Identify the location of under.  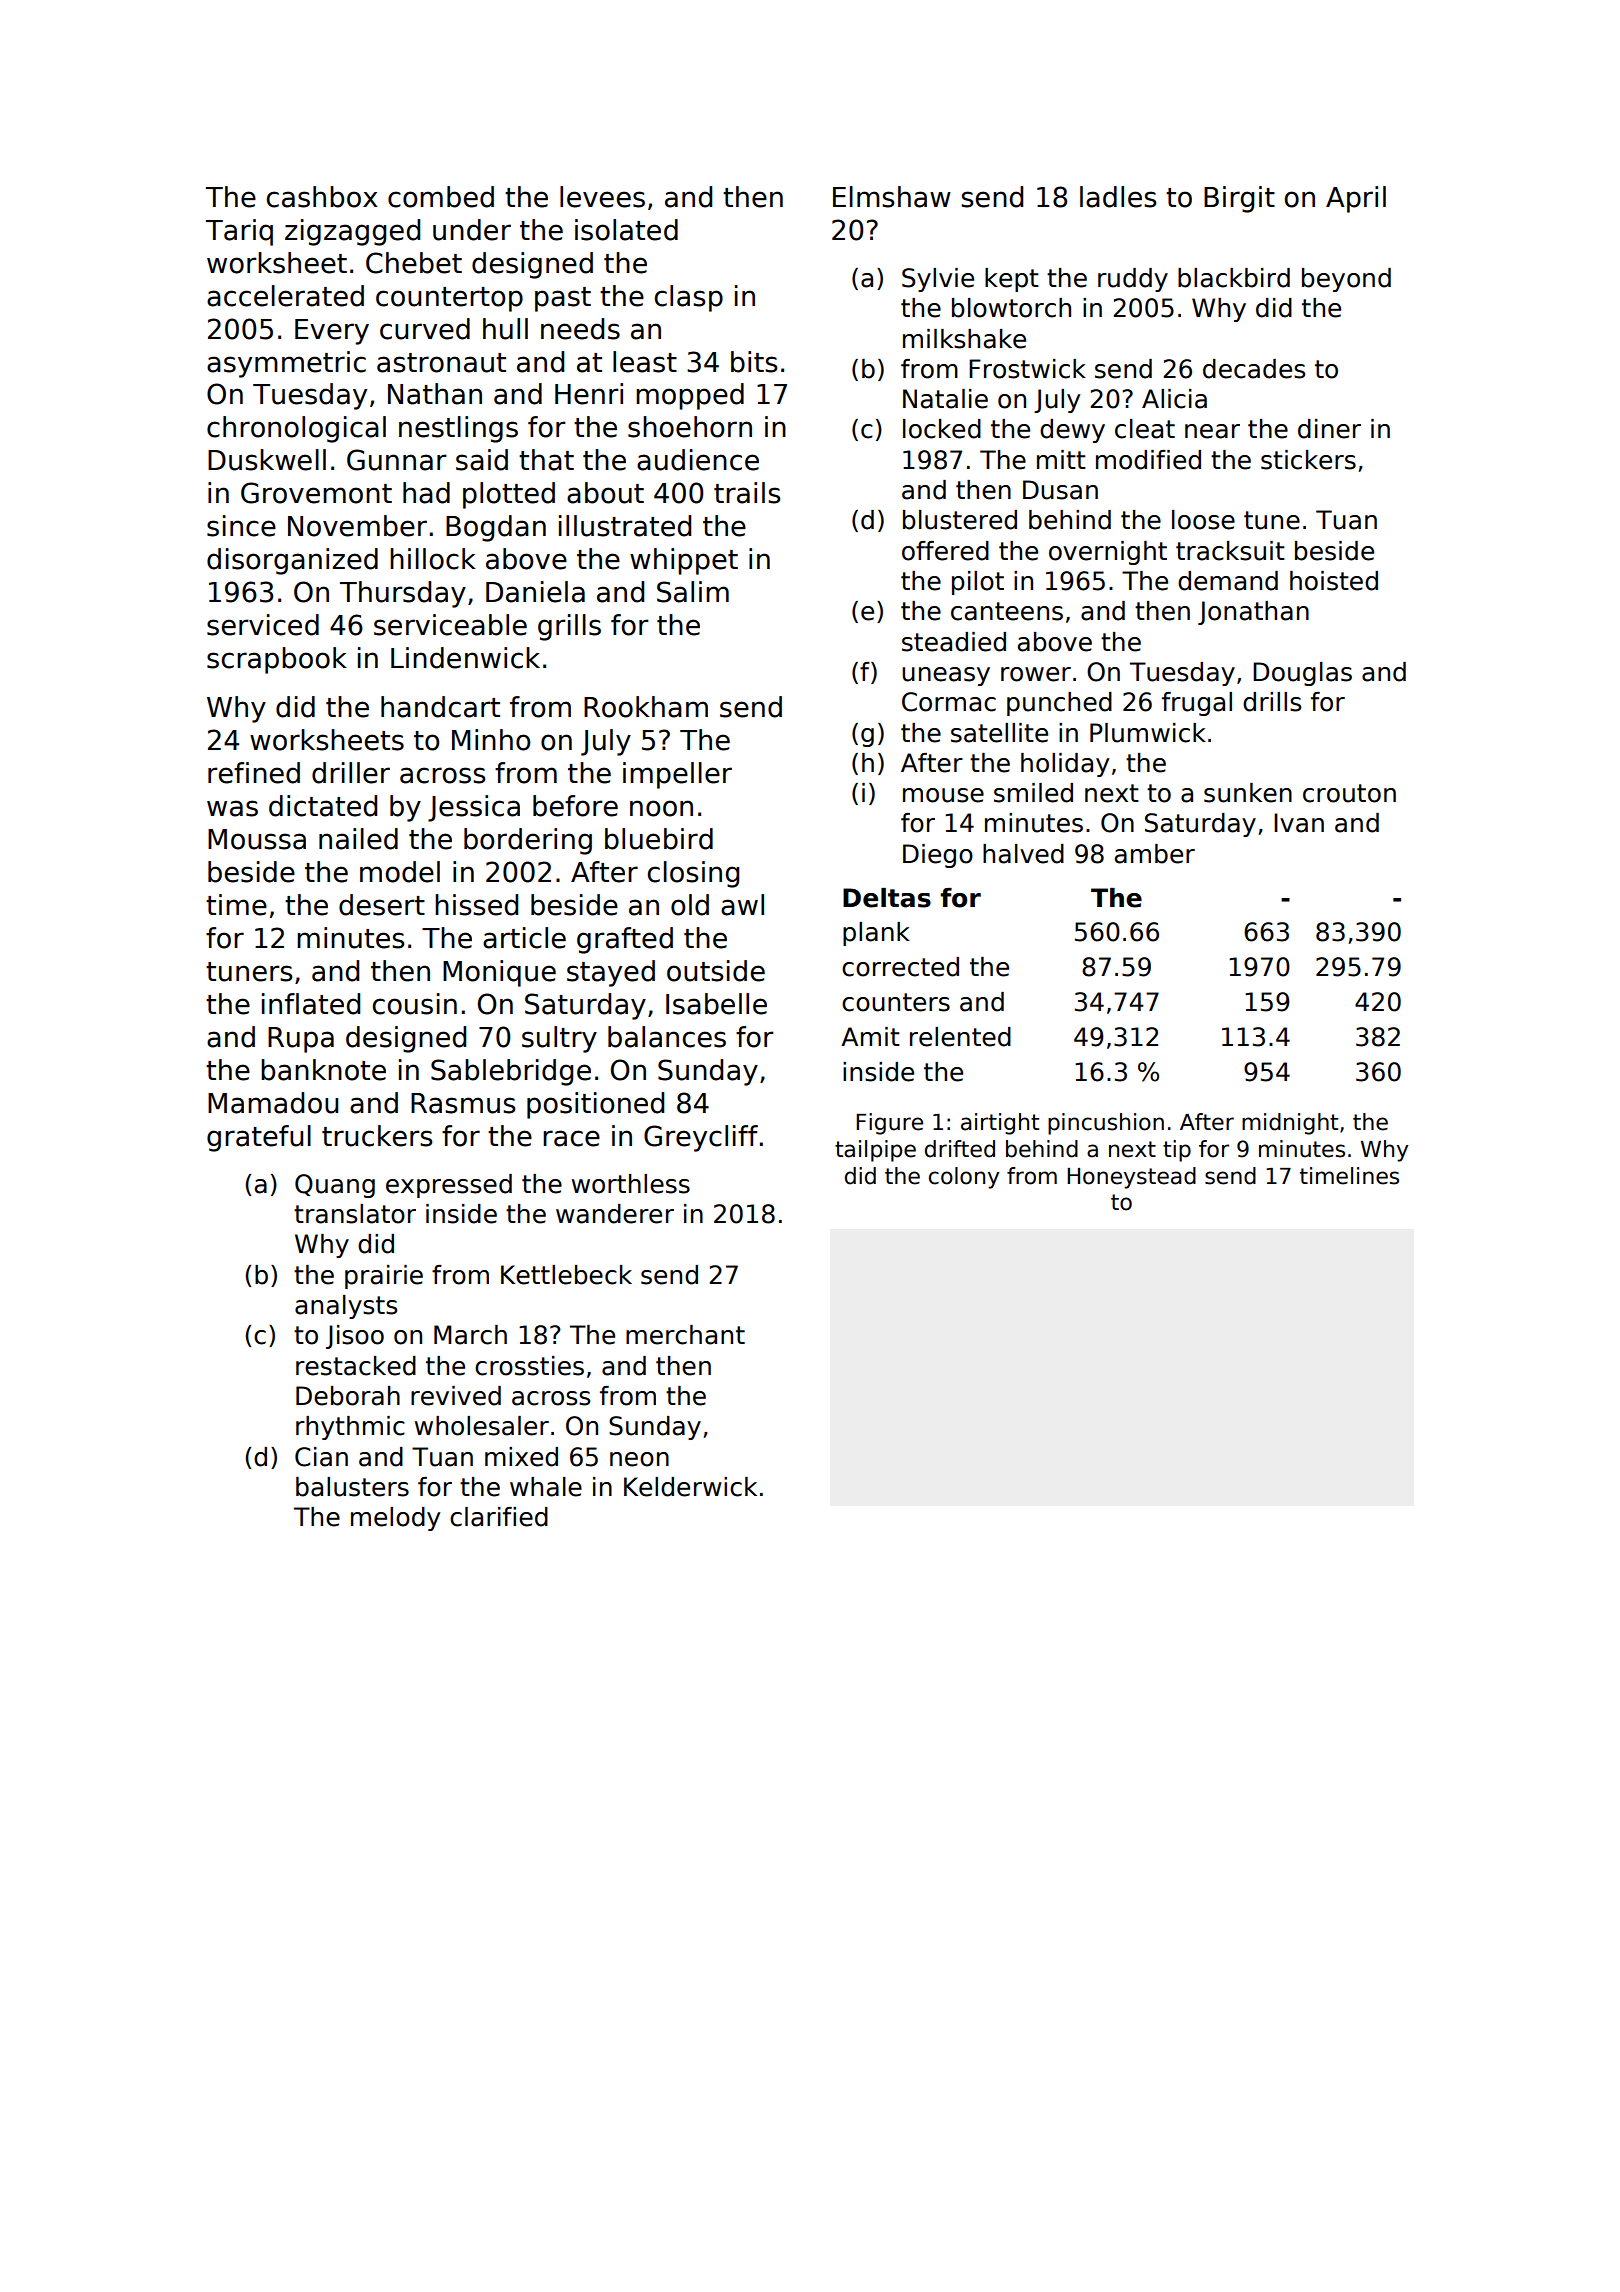
(472, 230).
